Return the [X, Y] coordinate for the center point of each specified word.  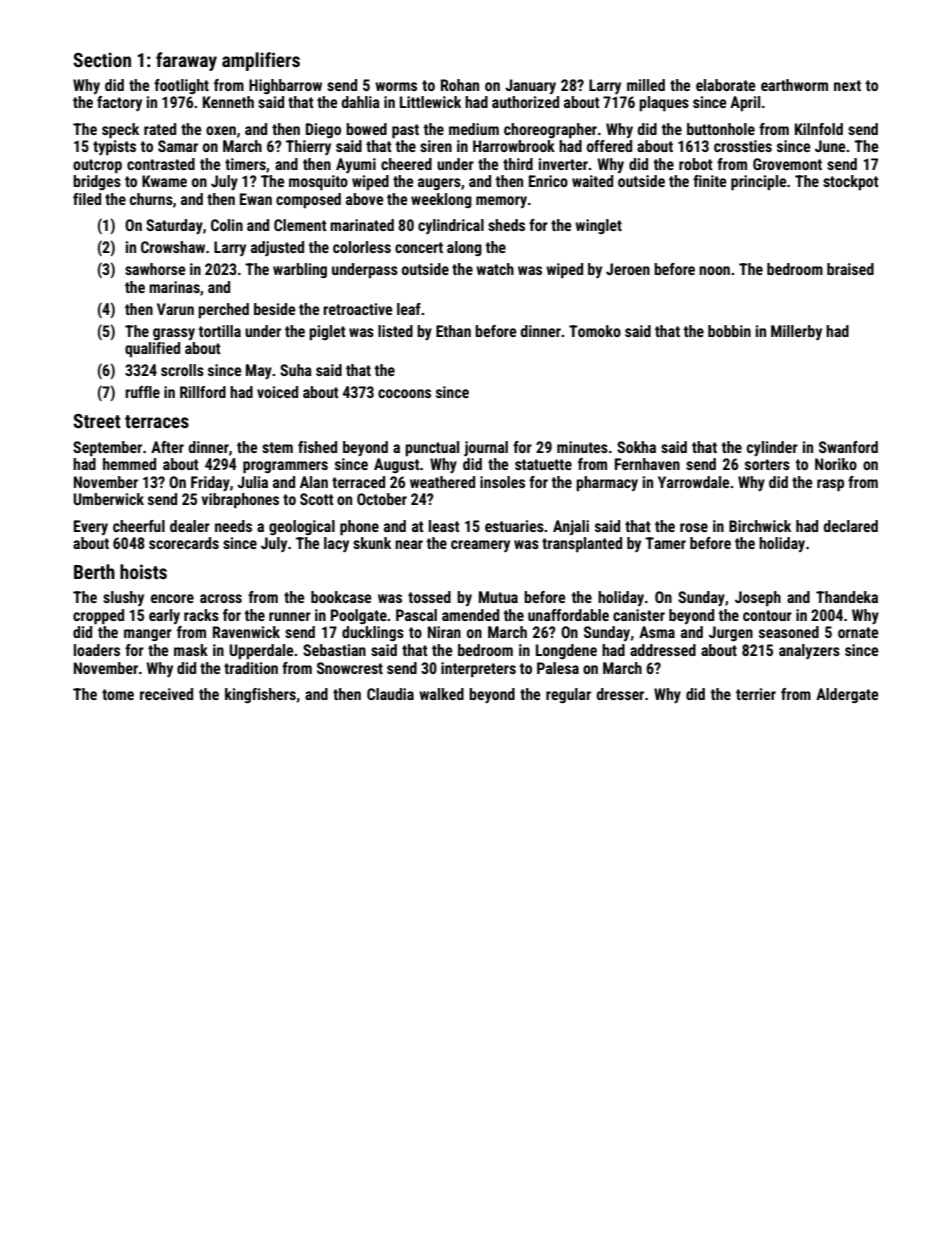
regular [568, 695]
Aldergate [847, 695]
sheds [506, 225]
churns [151, 199]
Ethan [453, 331]
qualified [152, 349]
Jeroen [628, 269]
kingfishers [260, 695]
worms [396, 86]
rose [694, 527]
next [847, 85]
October [382, 499]
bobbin [729, 331]
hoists [143, 571]
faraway [186, 61]
